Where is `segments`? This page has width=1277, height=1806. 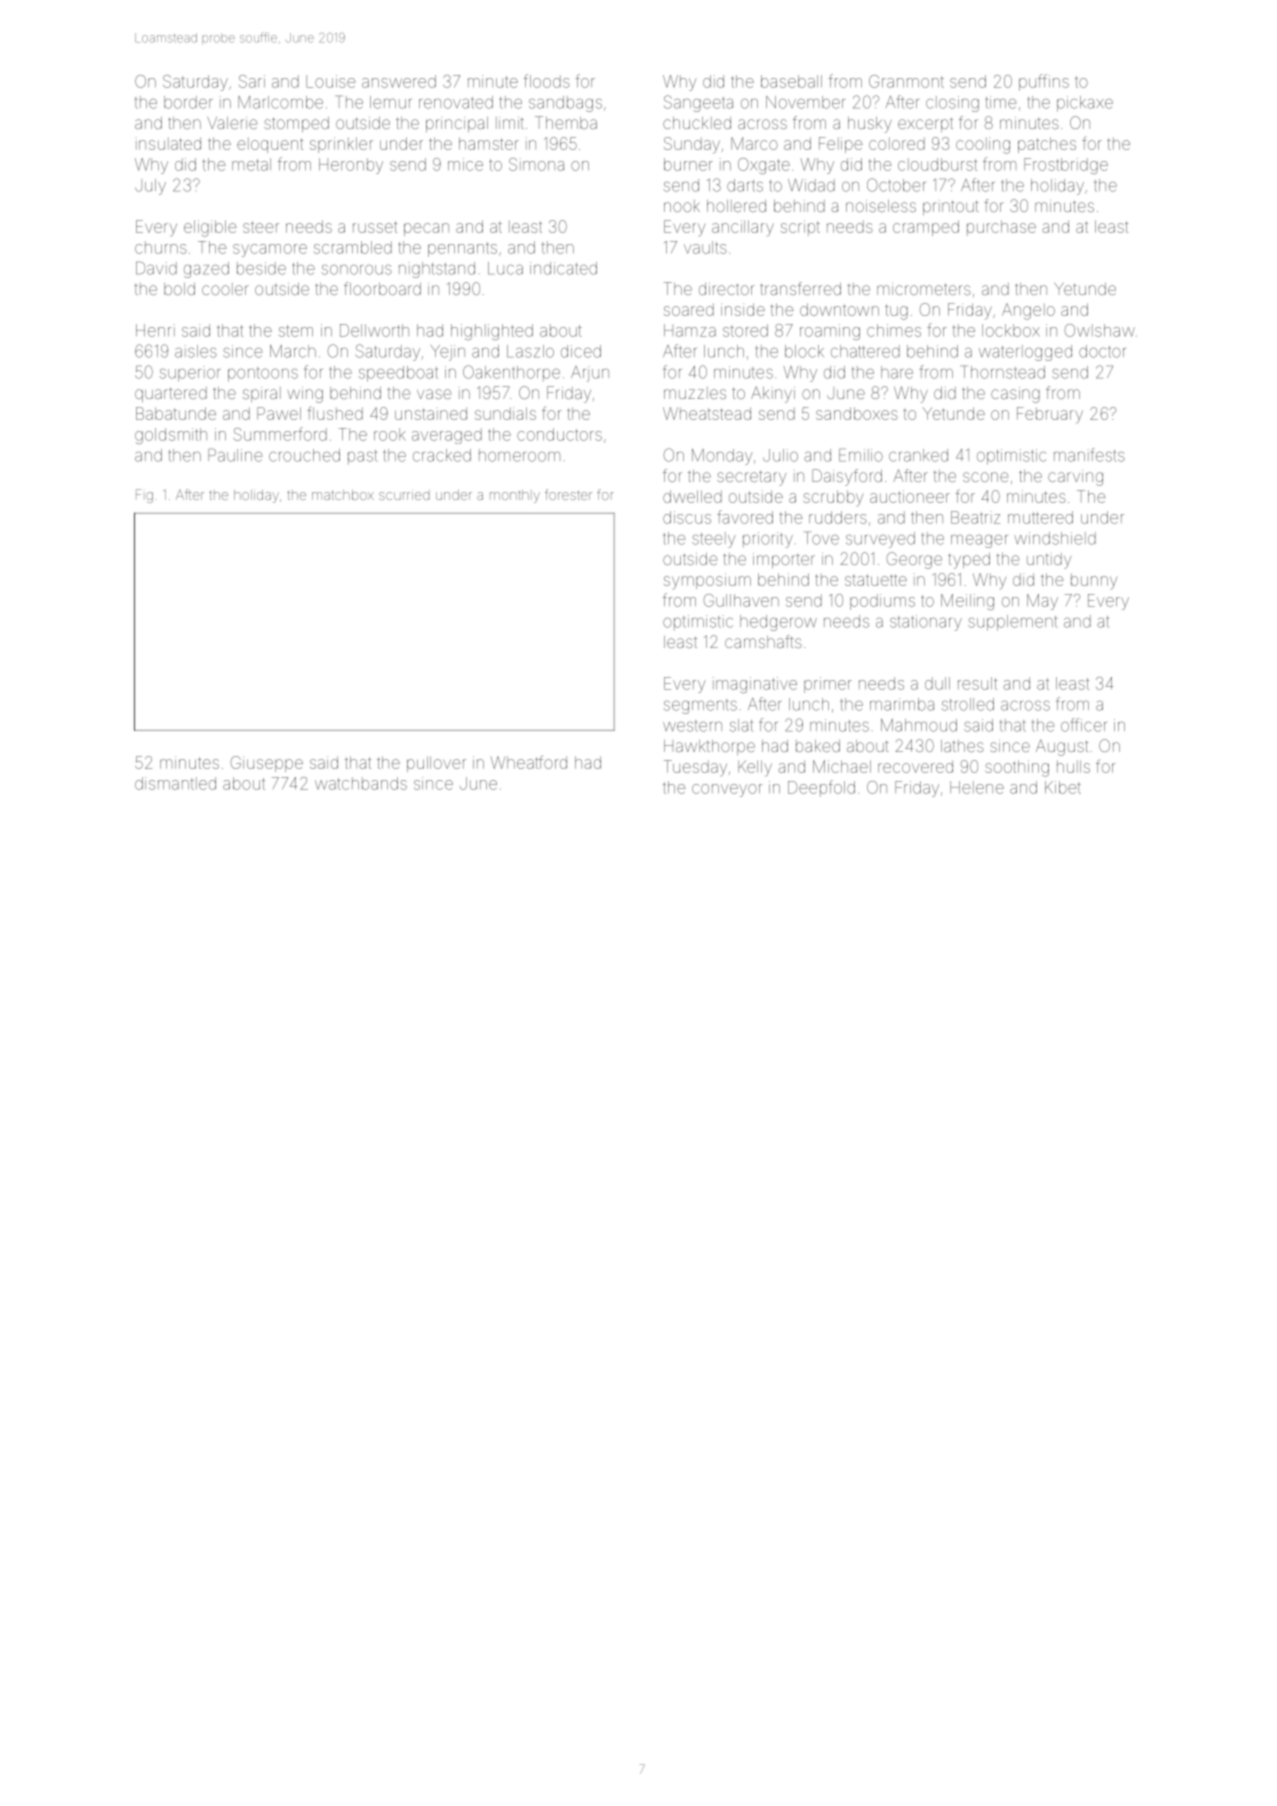
segments is located at coordinates (700, 706).
